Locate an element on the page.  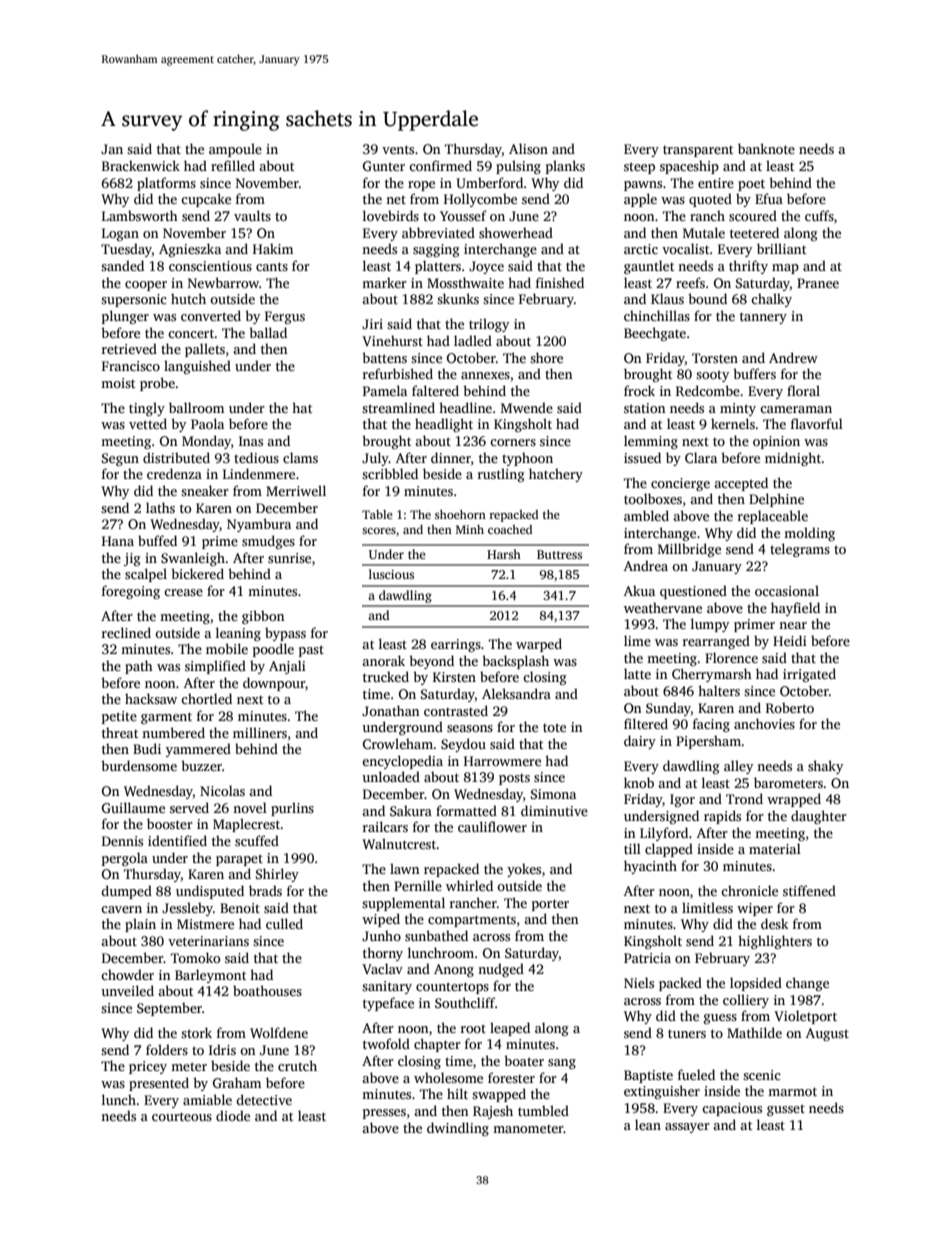
courteous is located at coordinates (182, 1116).
